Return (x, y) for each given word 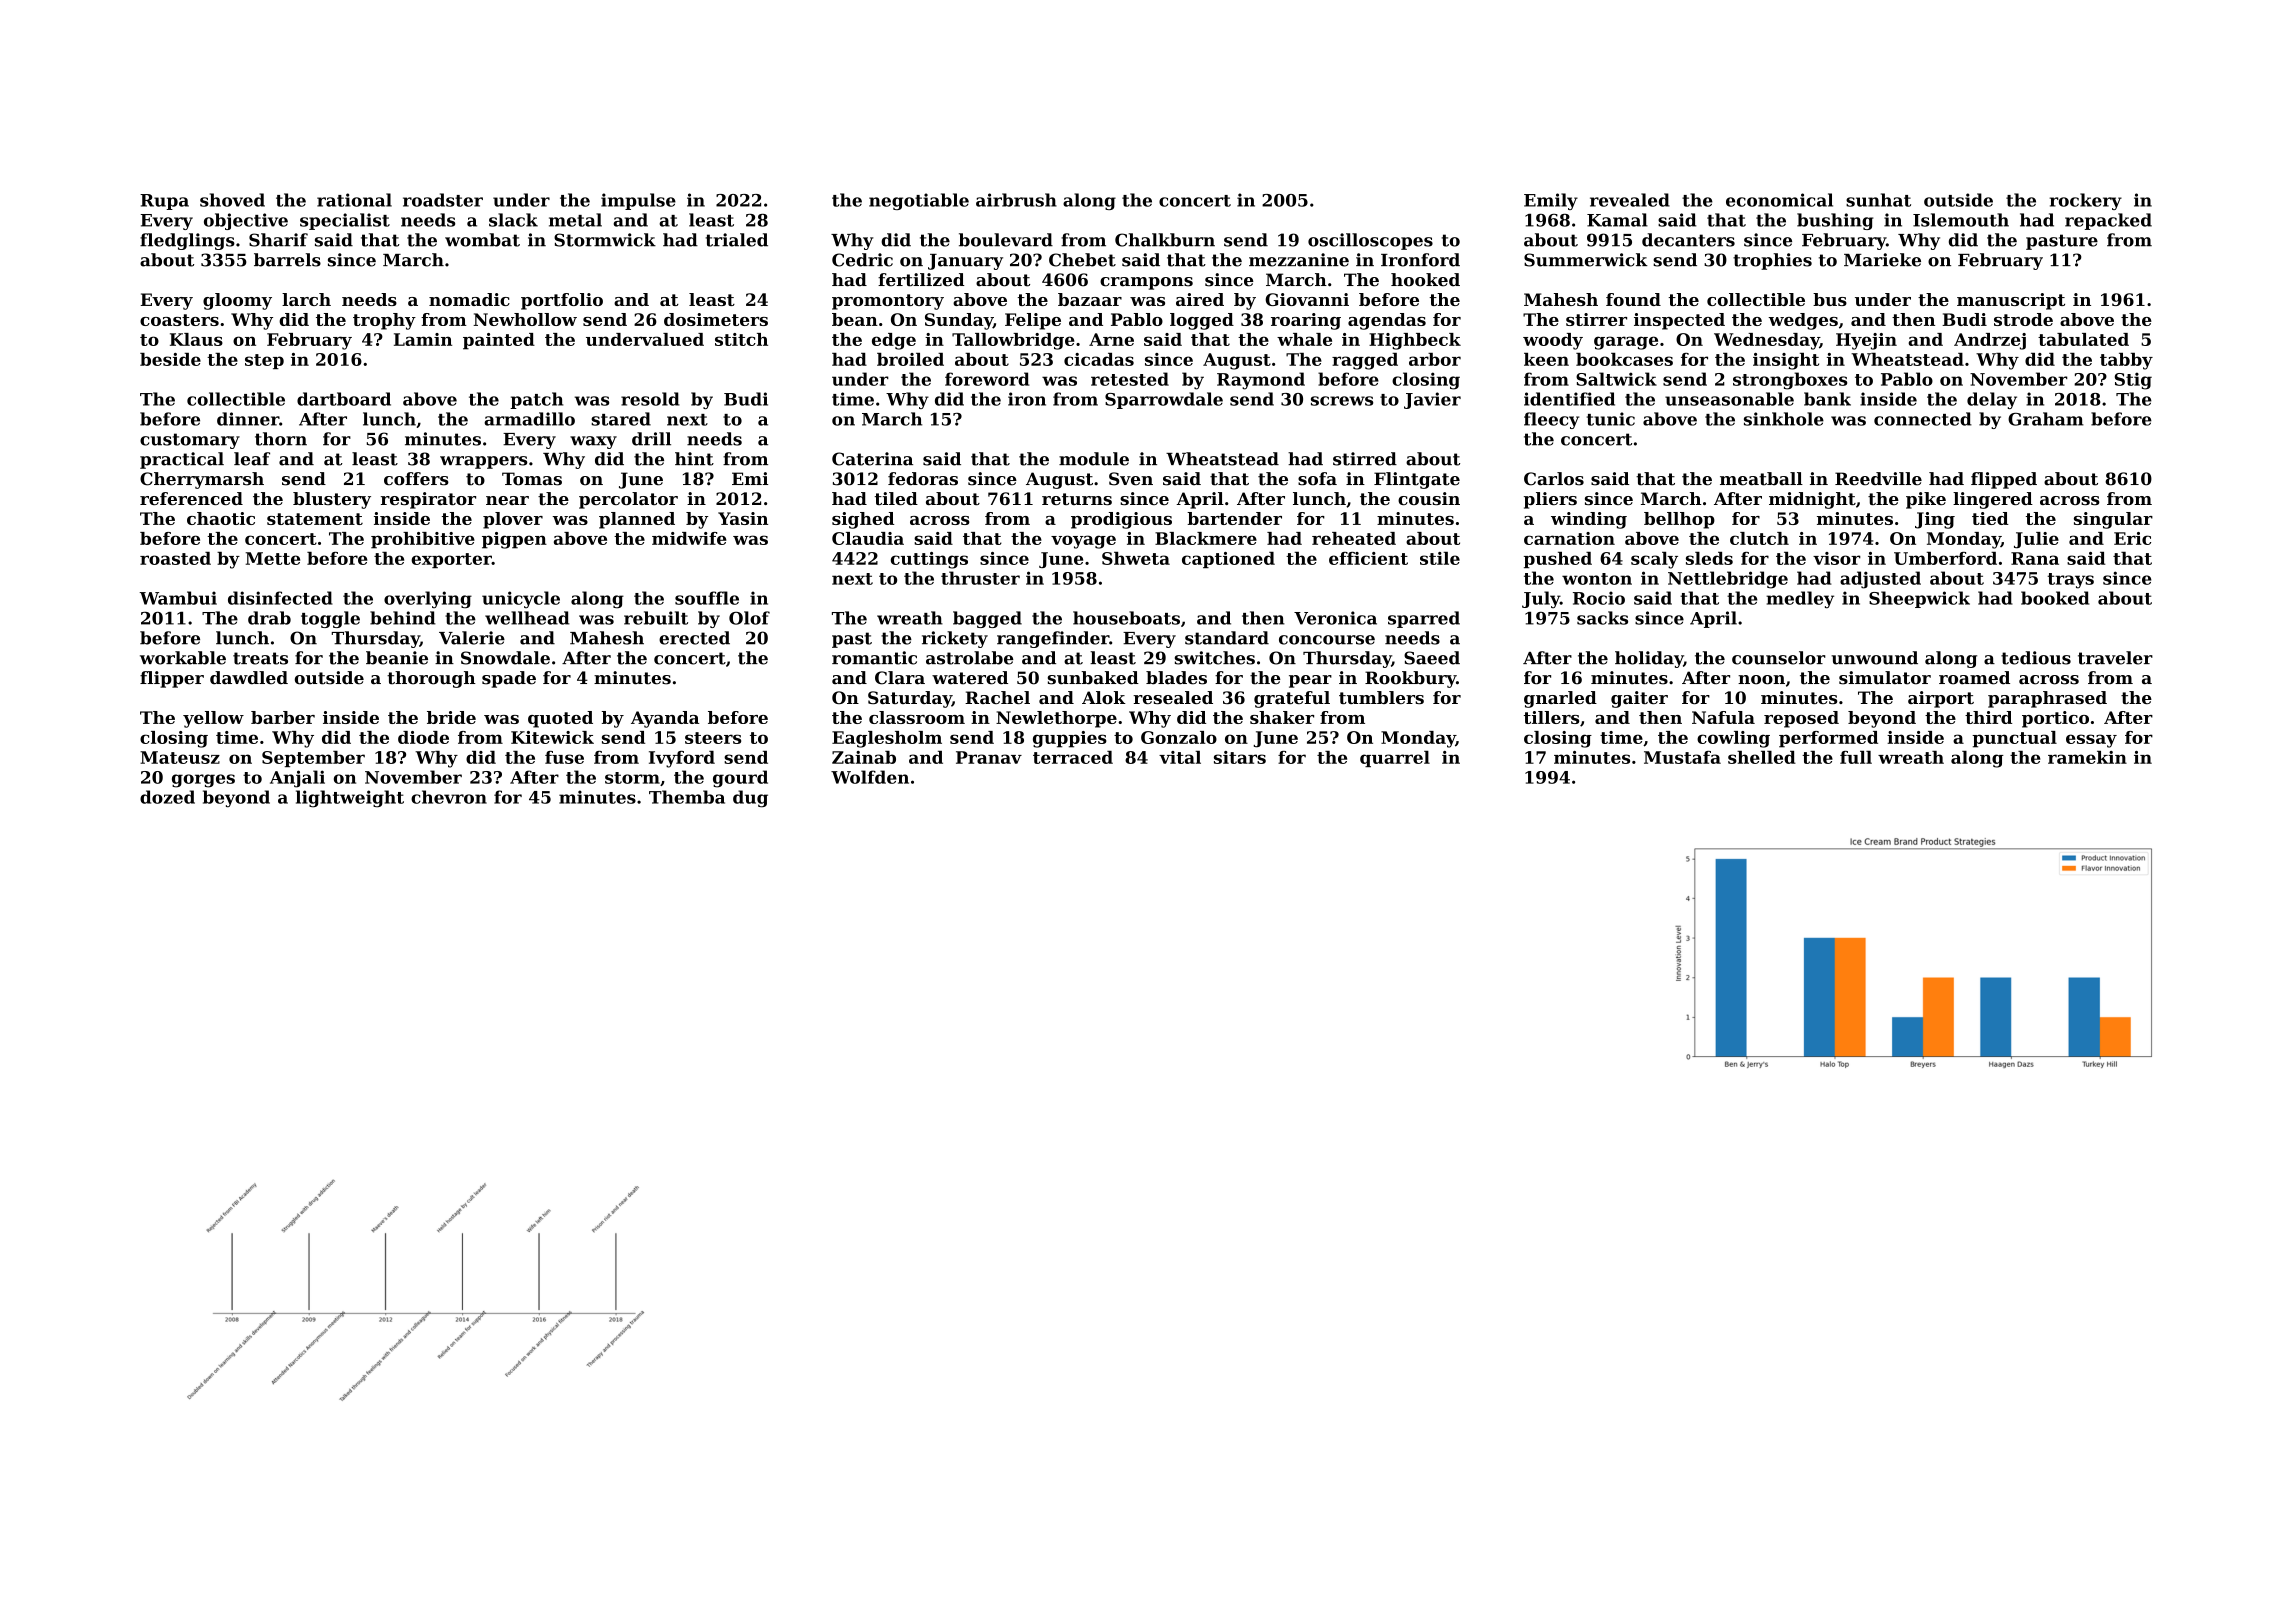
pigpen (514, 540)
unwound (1874, 658)
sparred (1424, 619)
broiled (910, 359)
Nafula (1723, 717)
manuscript (2011, 301)
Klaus (196, 339)
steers (713, 738)
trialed (737, 240)
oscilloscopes (1370, 241)
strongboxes (1790, 381)
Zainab (864, 757)
